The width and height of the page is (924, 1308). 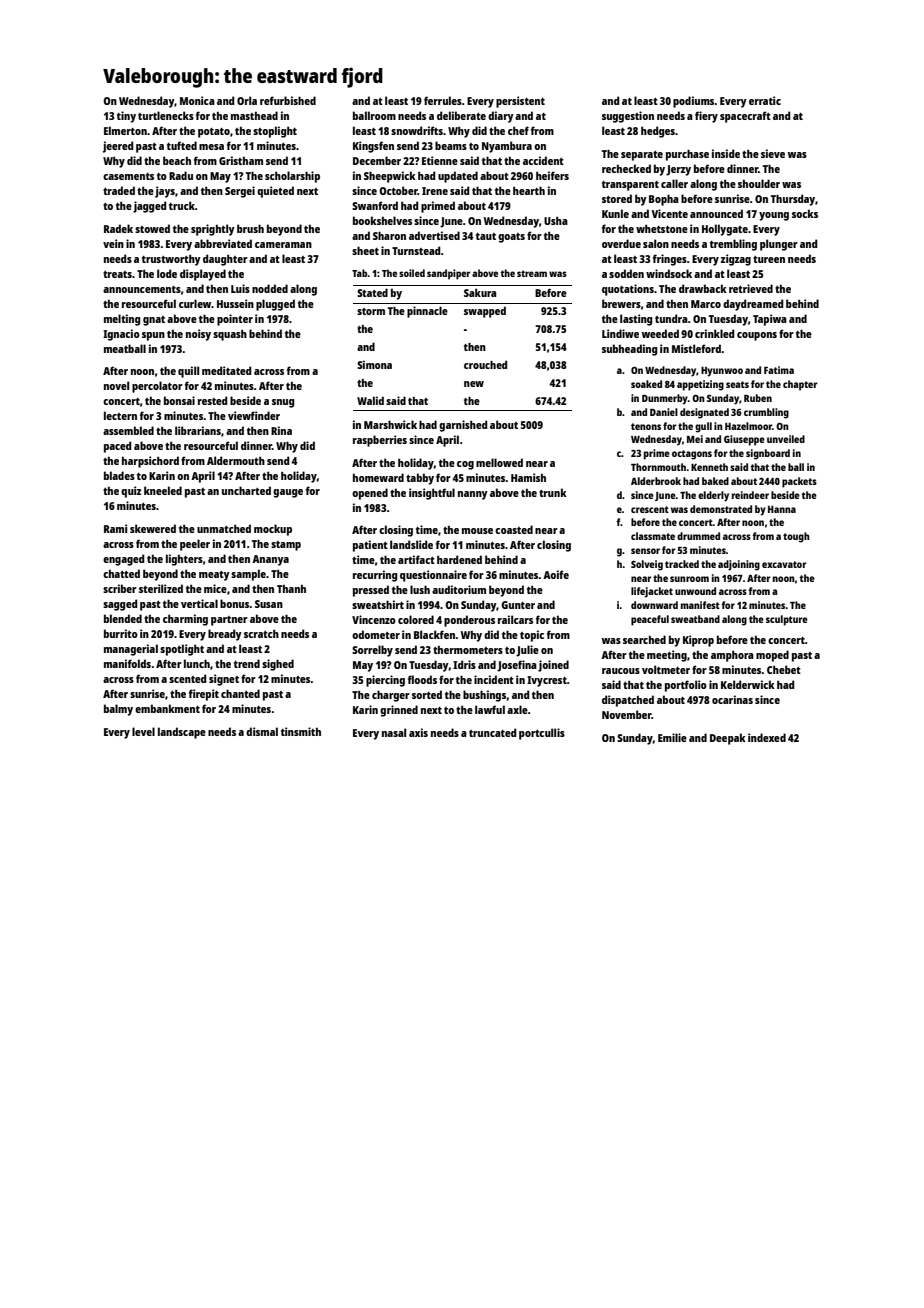 I want to click on Alderbrook, so click(x=656, y=481).
